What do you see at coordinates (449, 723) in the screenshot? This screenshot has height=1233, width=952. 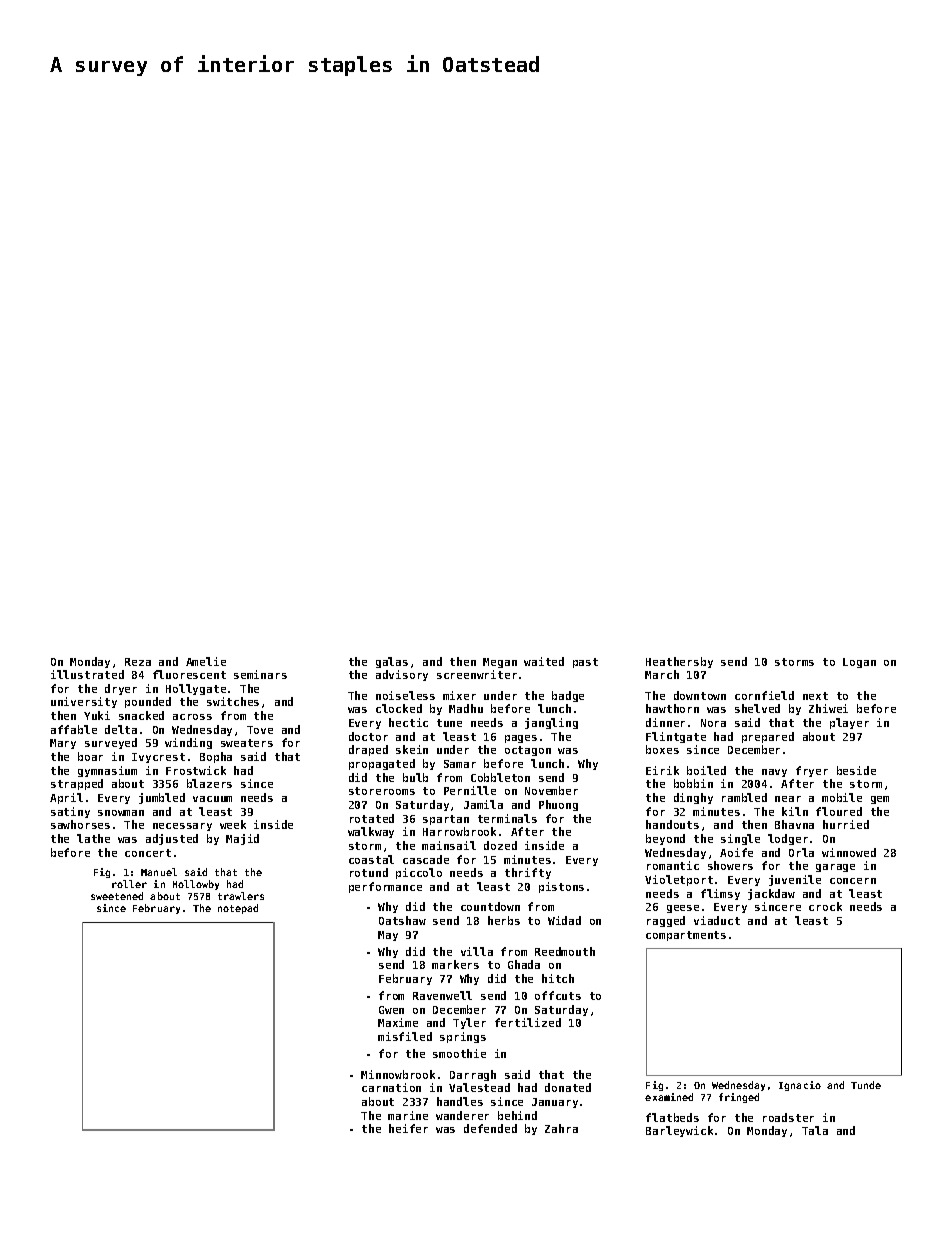 I see `tune` at bounding box center [449, 723].
